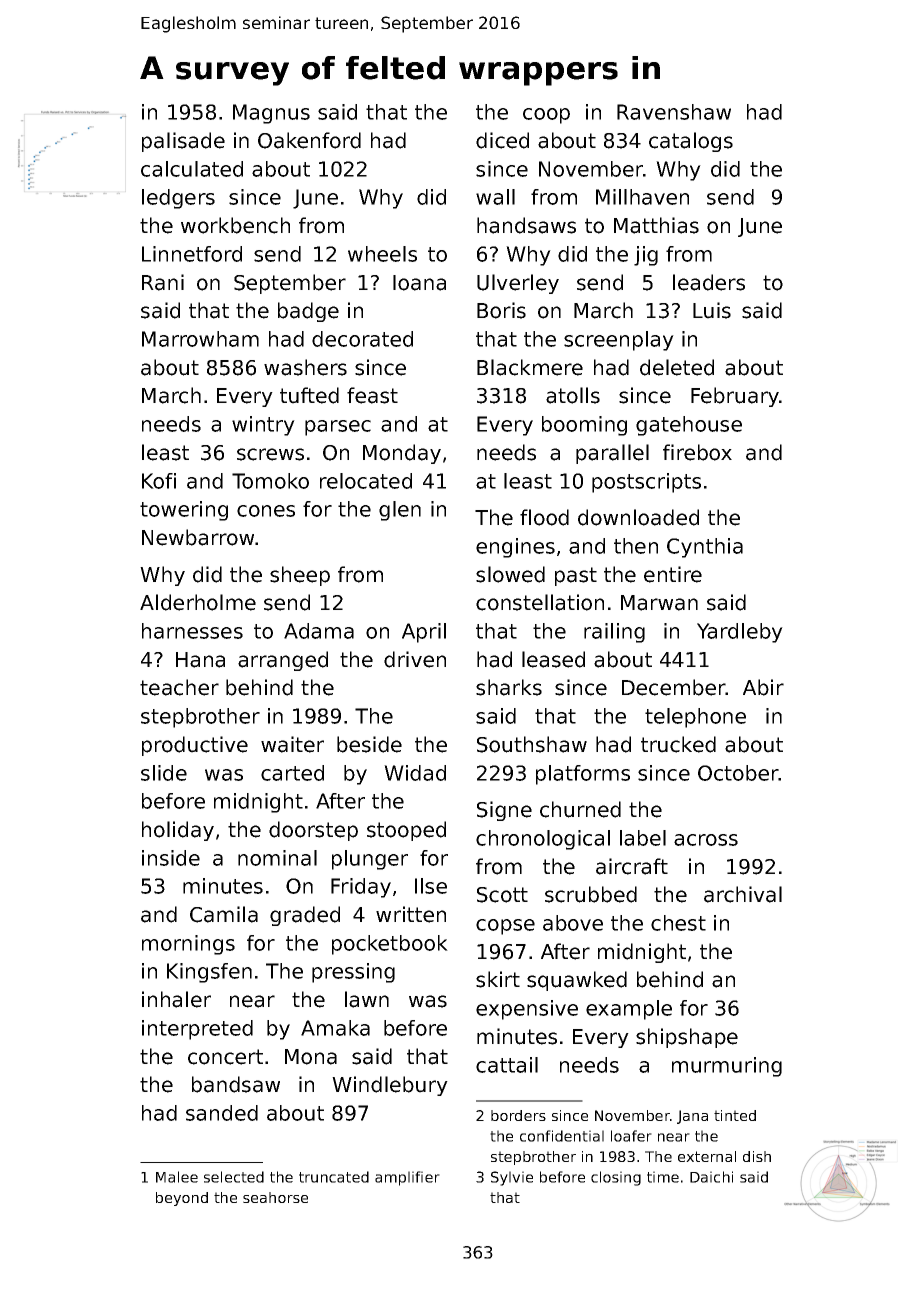 The height and width of the screenshot is (1314, 924). I want to click on deleted, so click(677, 367).
